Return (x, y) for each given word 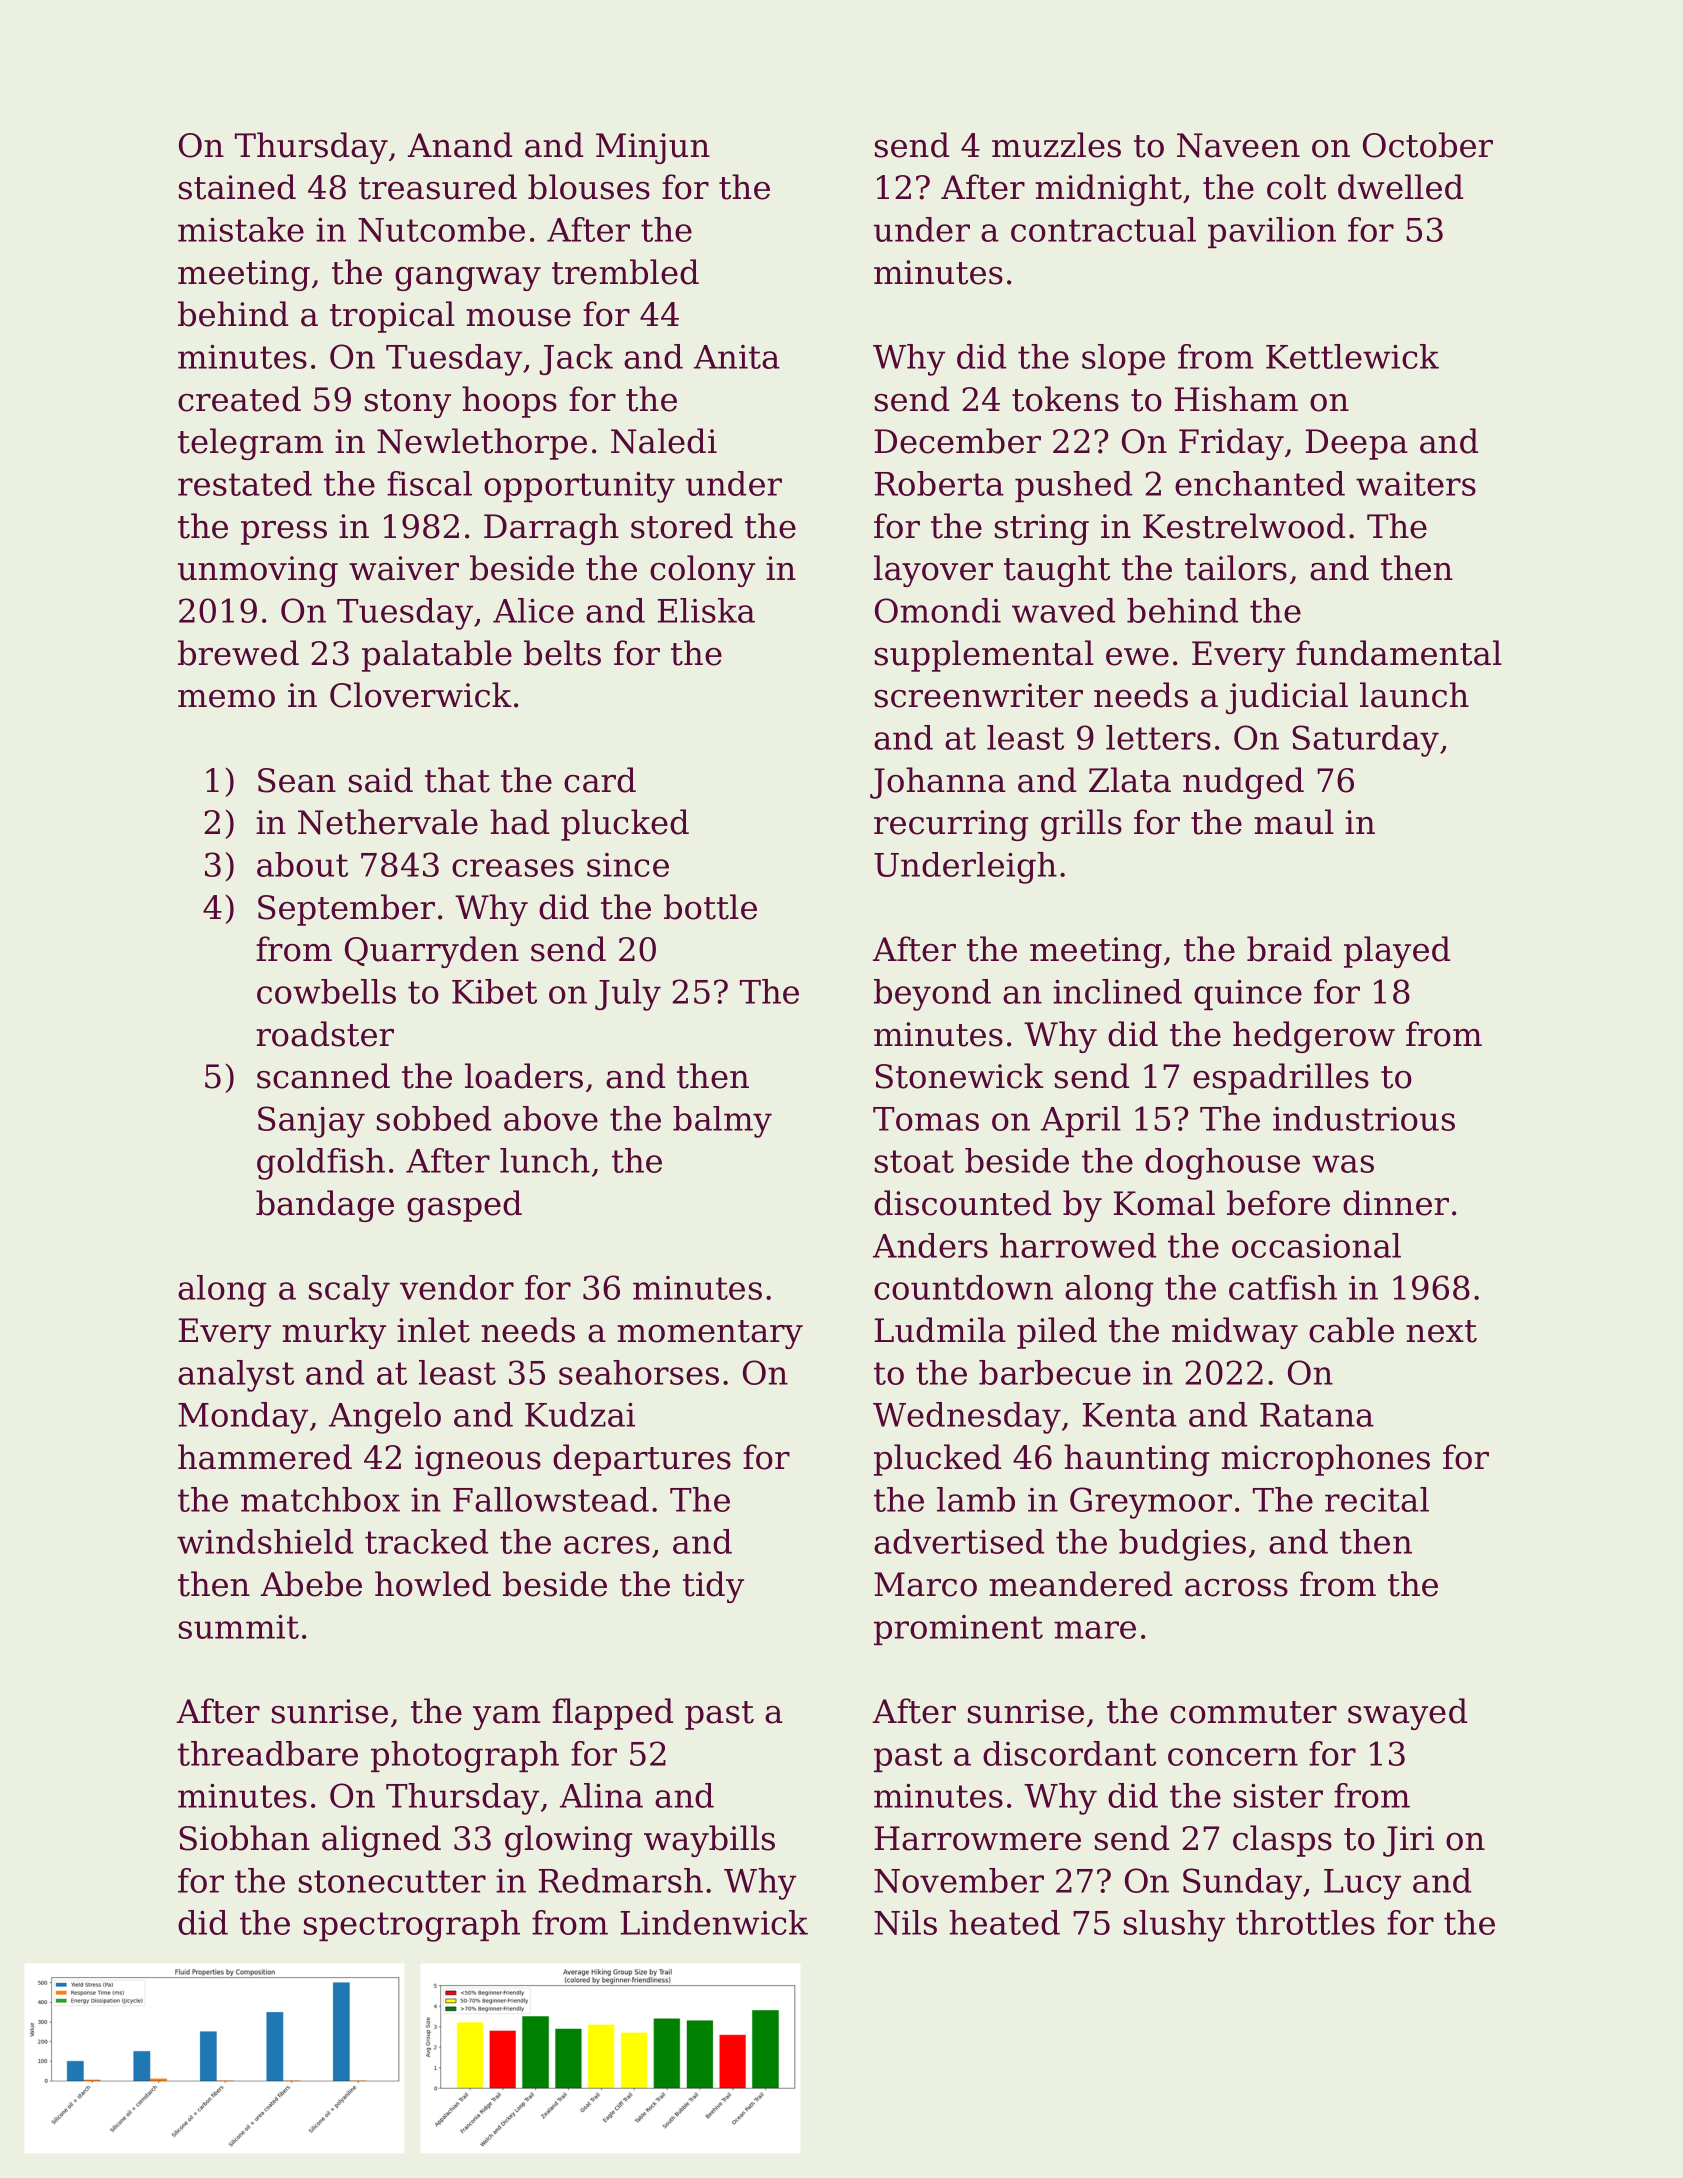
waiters (1416, 484)
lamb (976, 1499)
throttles (1305, 1922)
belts (562, 653)
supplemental (984, 656)
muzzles (1056, 145)
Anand (460, 145)
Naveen (1238, 145)
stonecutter (392, 1881)
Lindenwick (714, 1922)
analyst (236, 1376)
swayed (1407, 1714)
